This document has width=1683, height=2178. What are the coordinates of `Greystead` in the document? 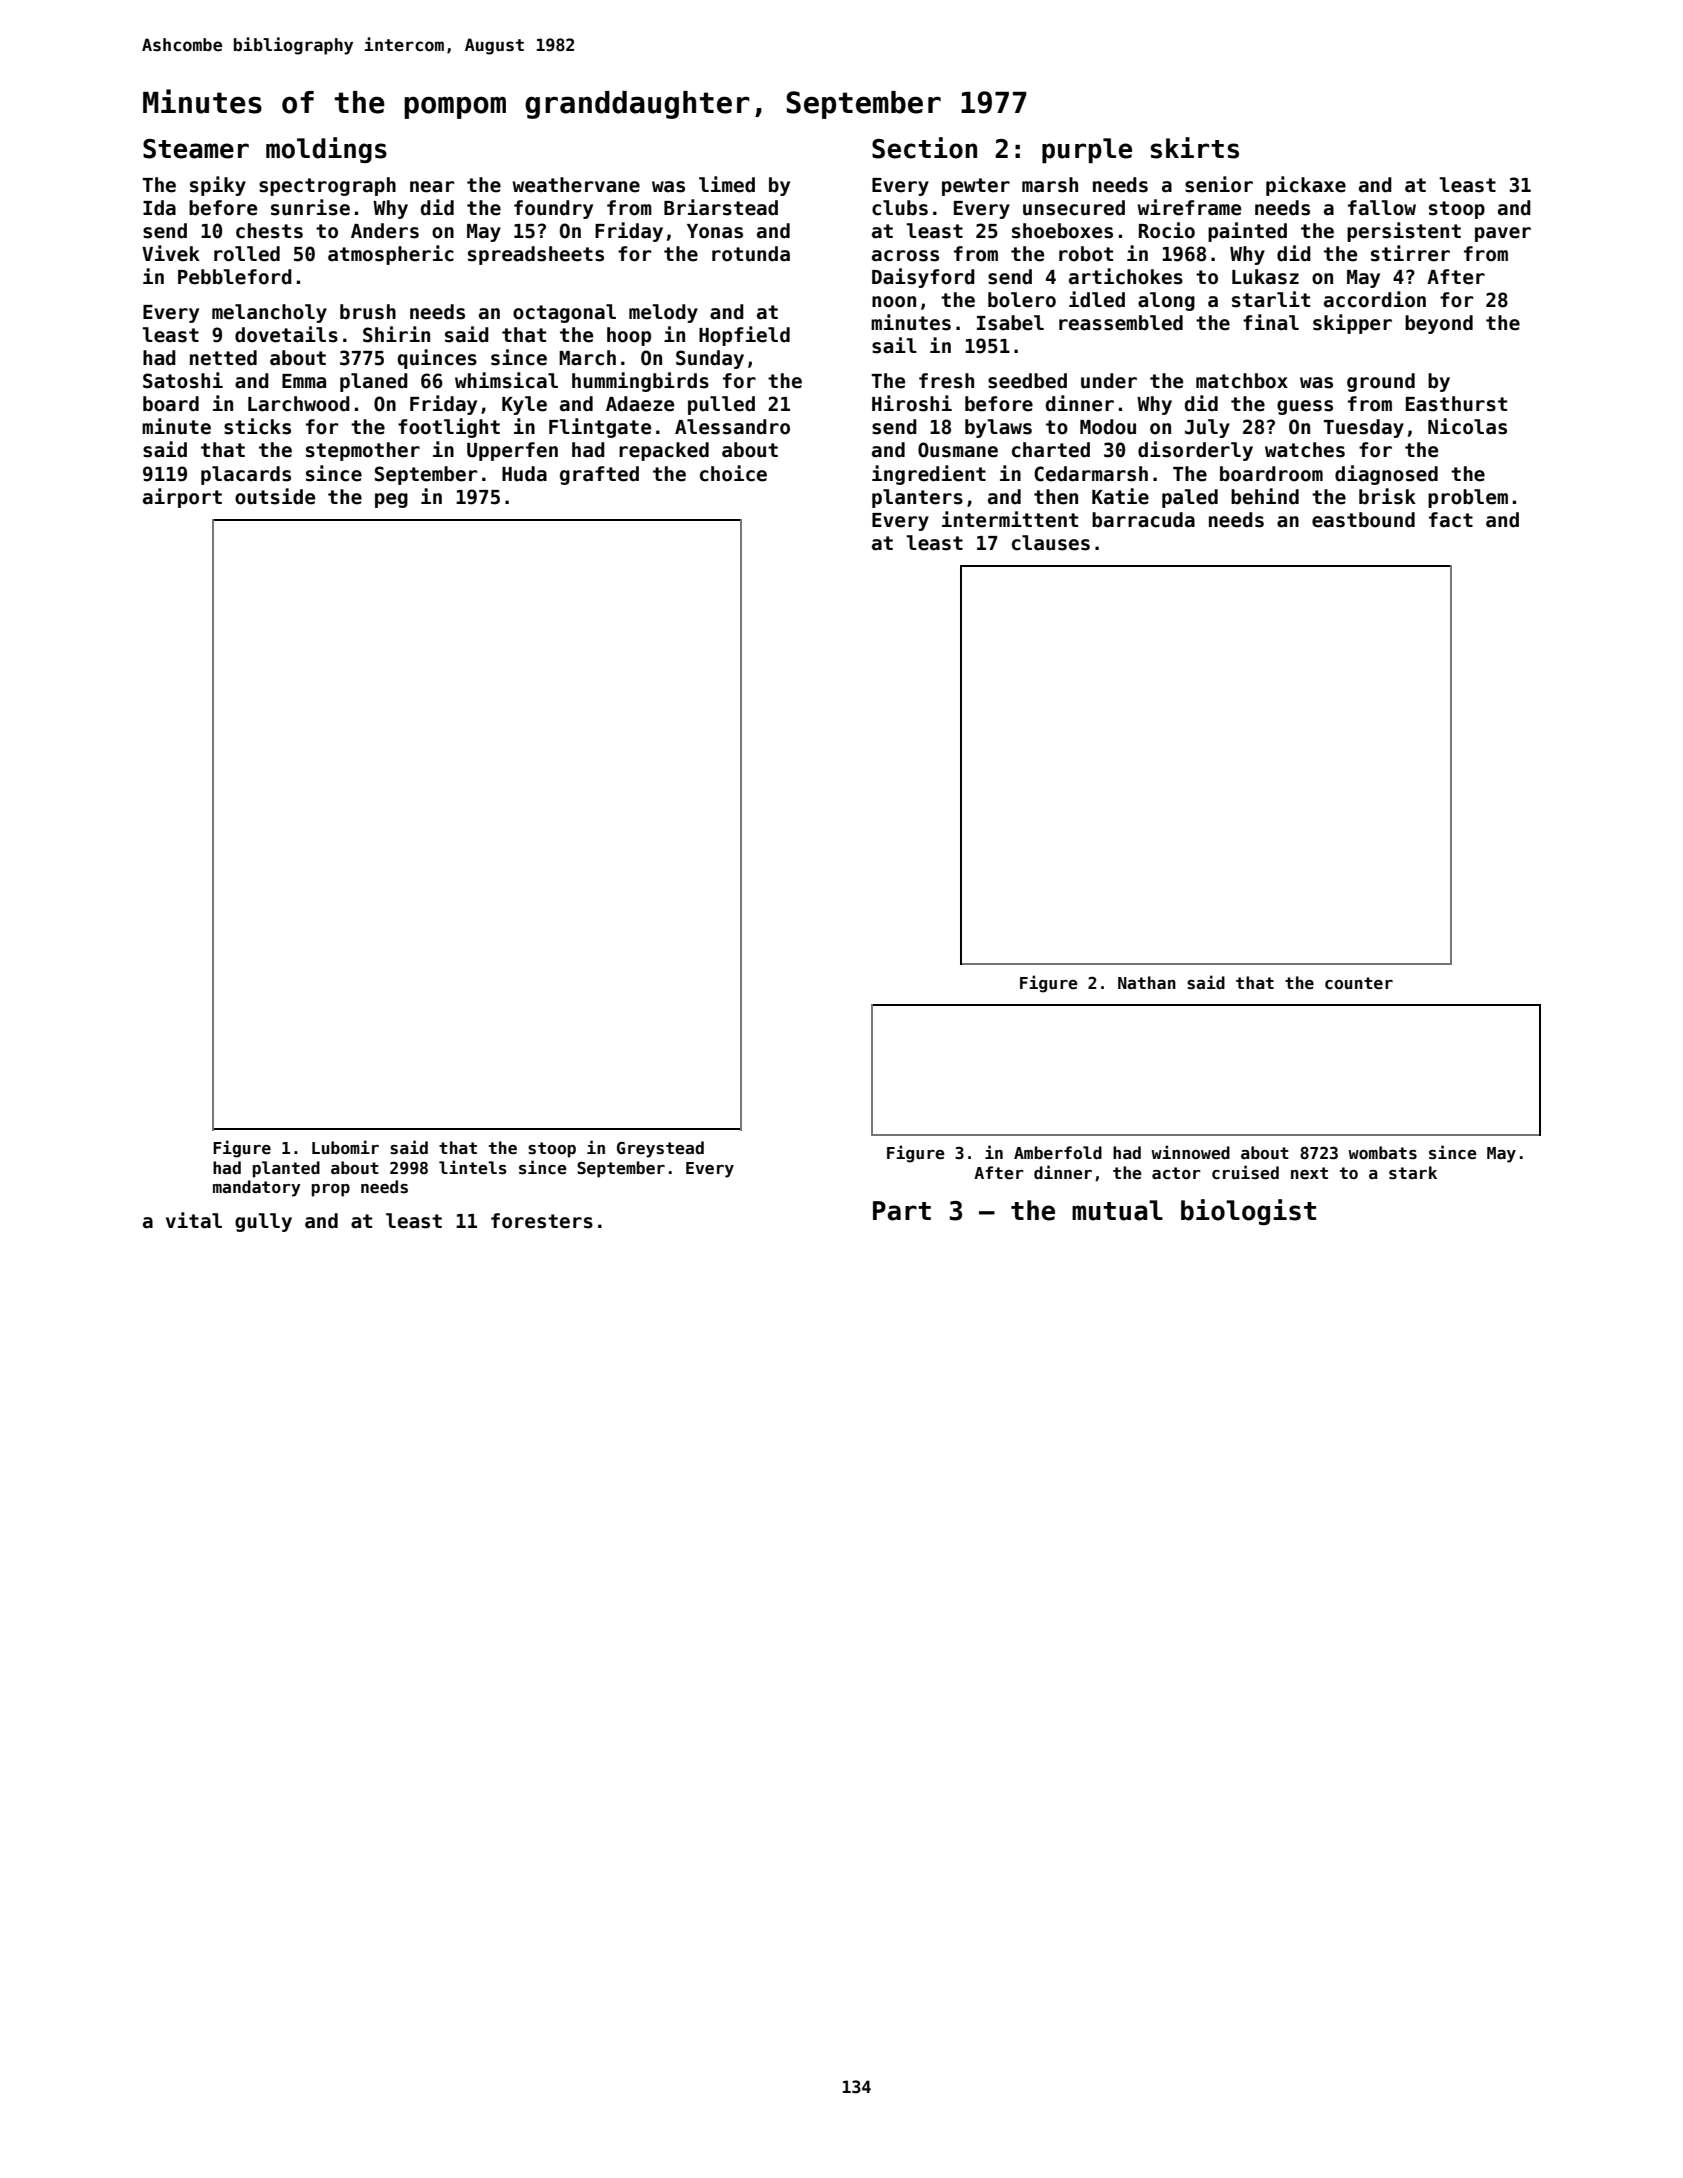 It's located at (660, 1149).
